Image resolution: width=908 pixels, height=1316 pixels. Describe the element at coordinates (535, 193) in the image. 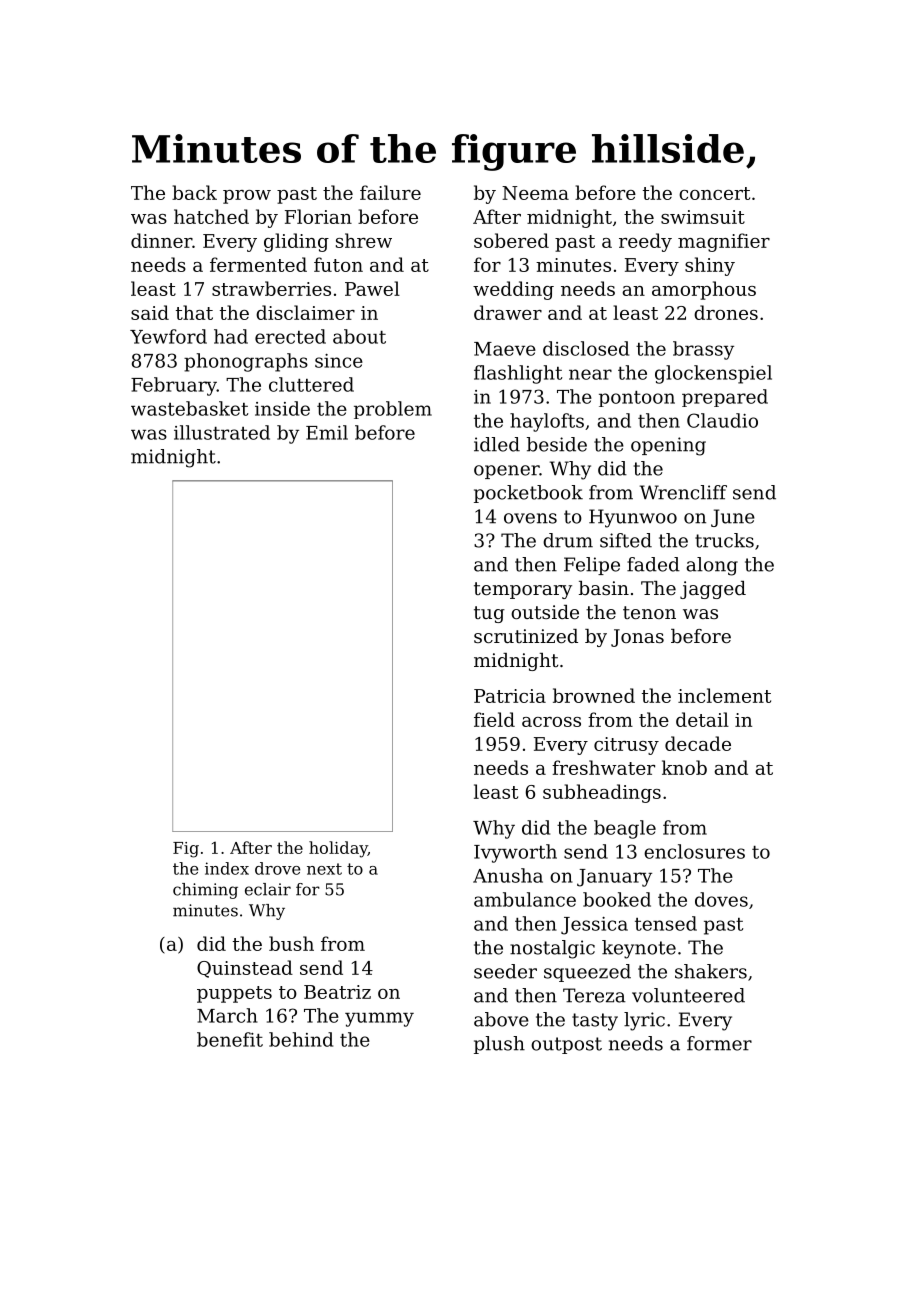

I see `Neema` at that location.
